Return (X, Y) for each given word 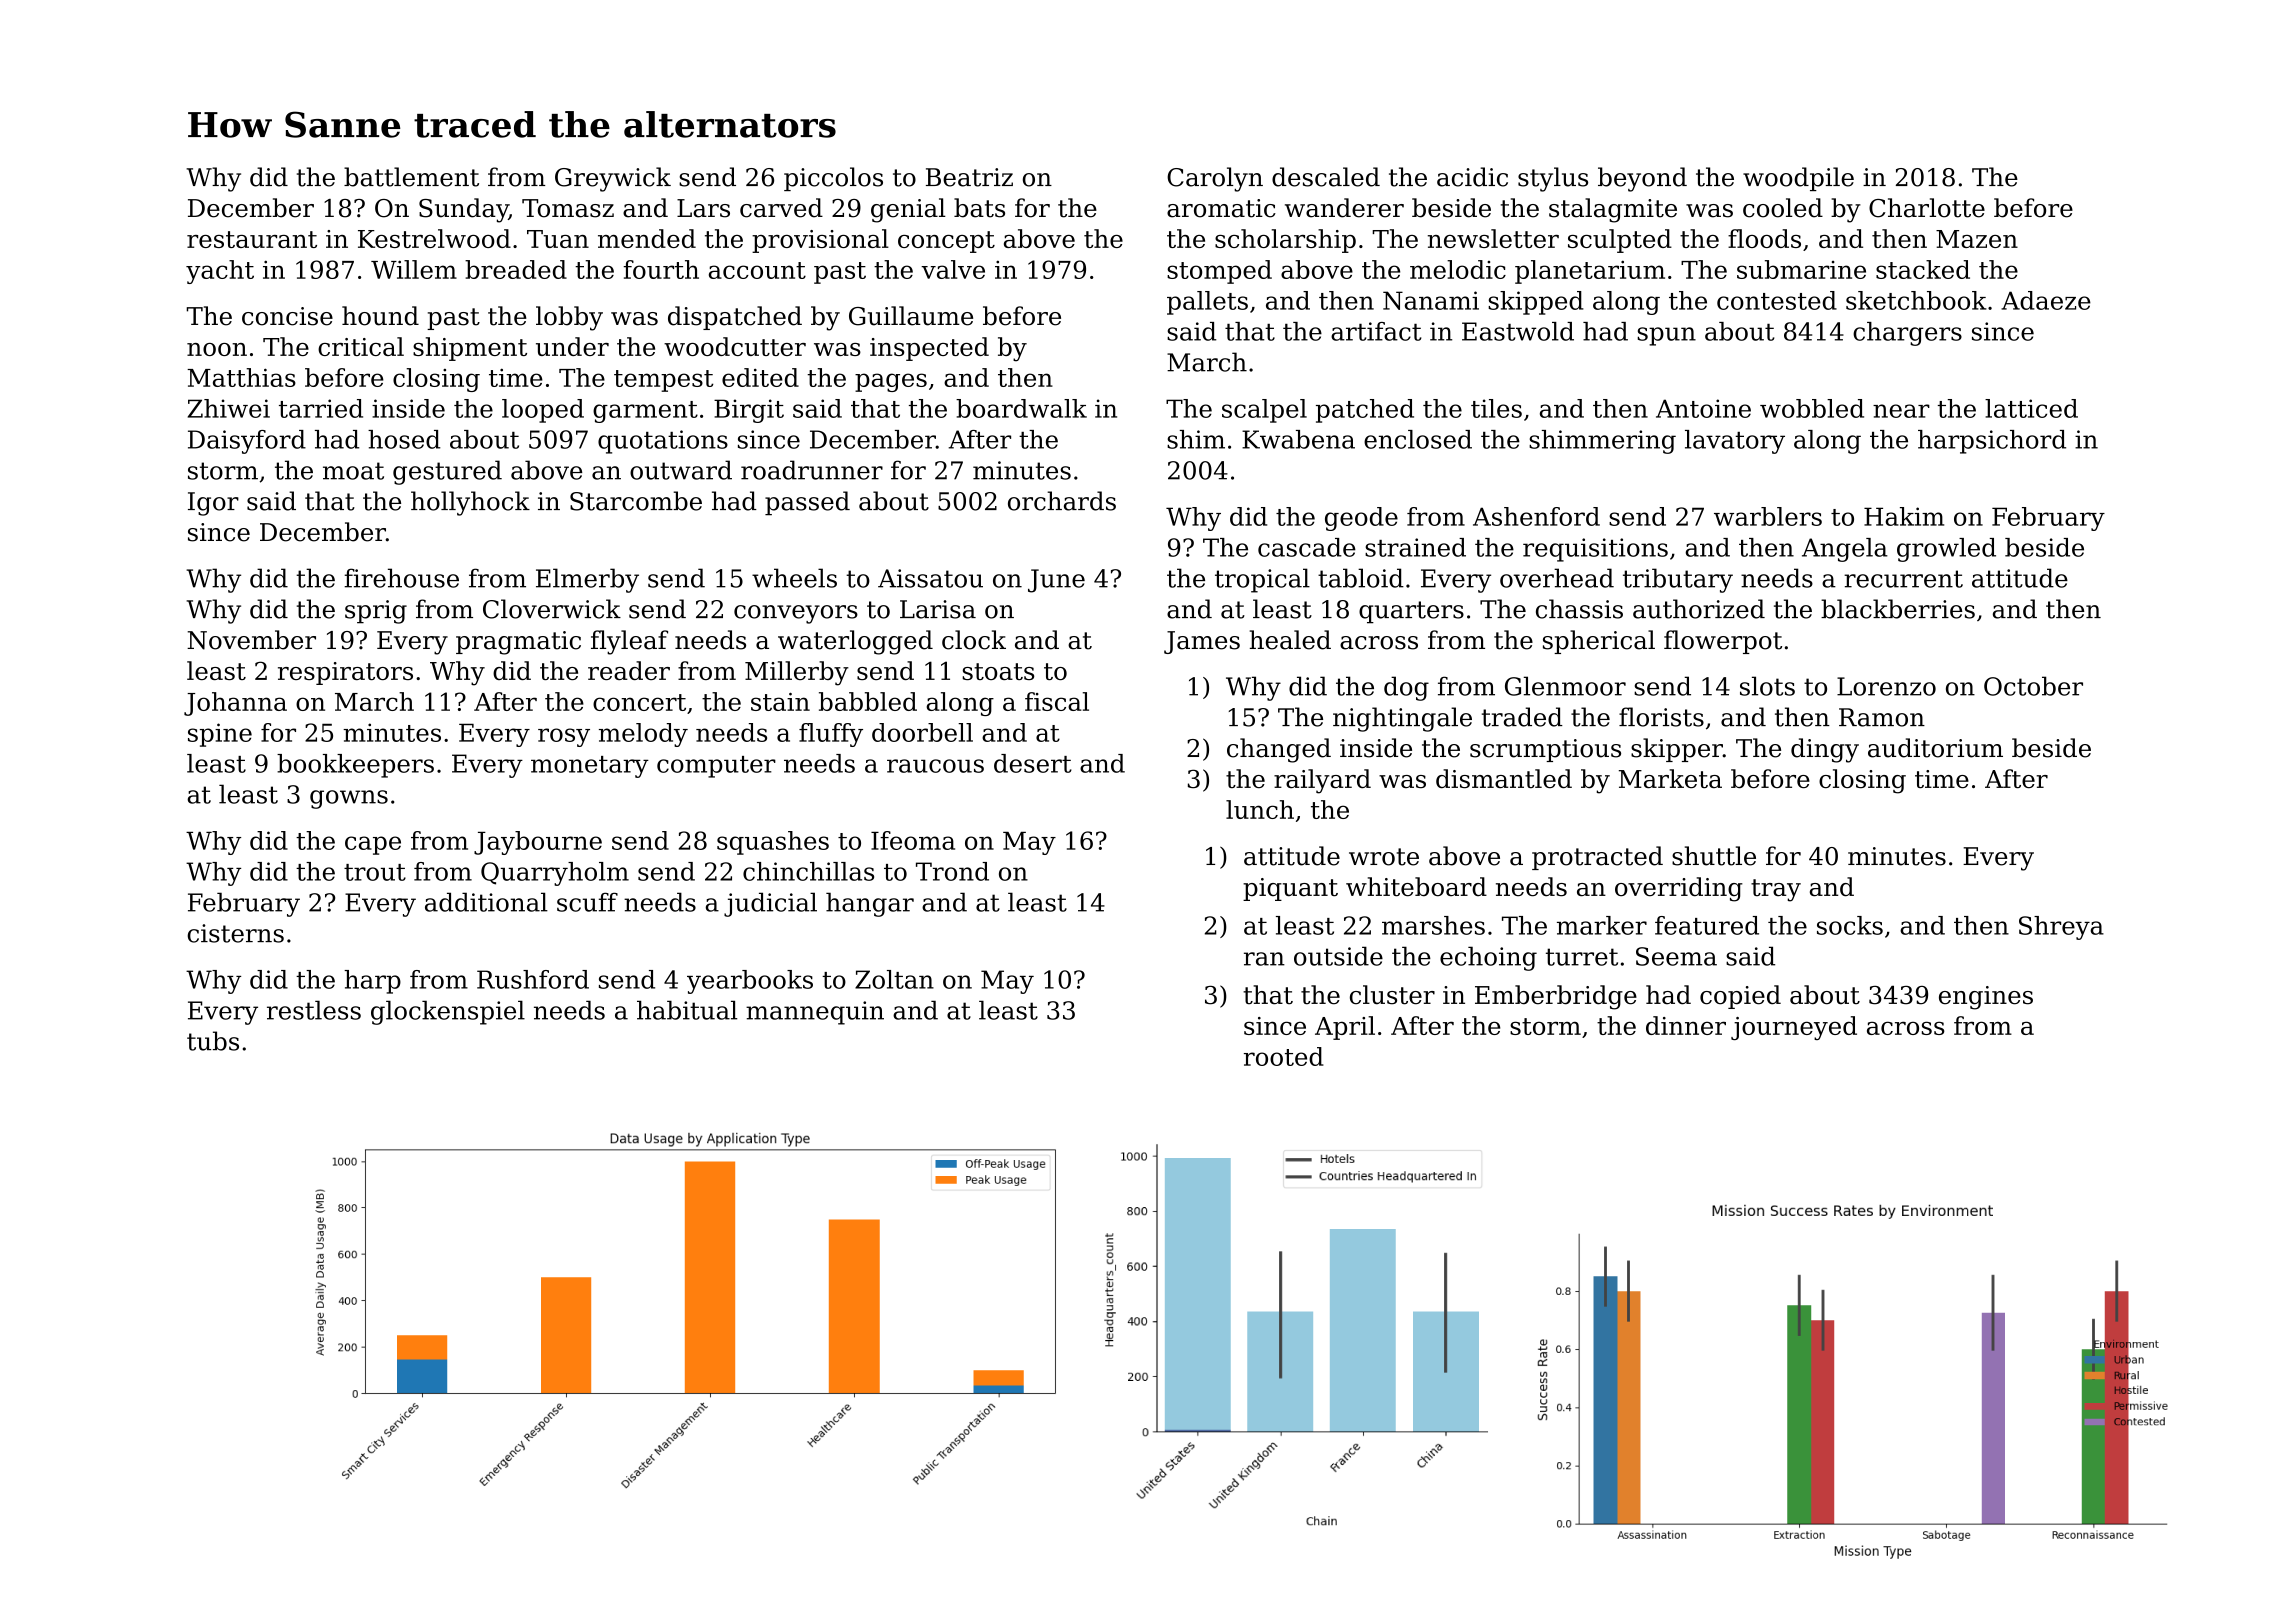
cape (373, 845)
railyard (1322, 781)
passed (807, 503)
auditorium (1935, 748)
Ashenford (1536, 516)
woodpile (1798, 179)
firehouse (401, 578)
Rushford (533, 979)
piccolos (833, 179)
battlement (411, 177)
